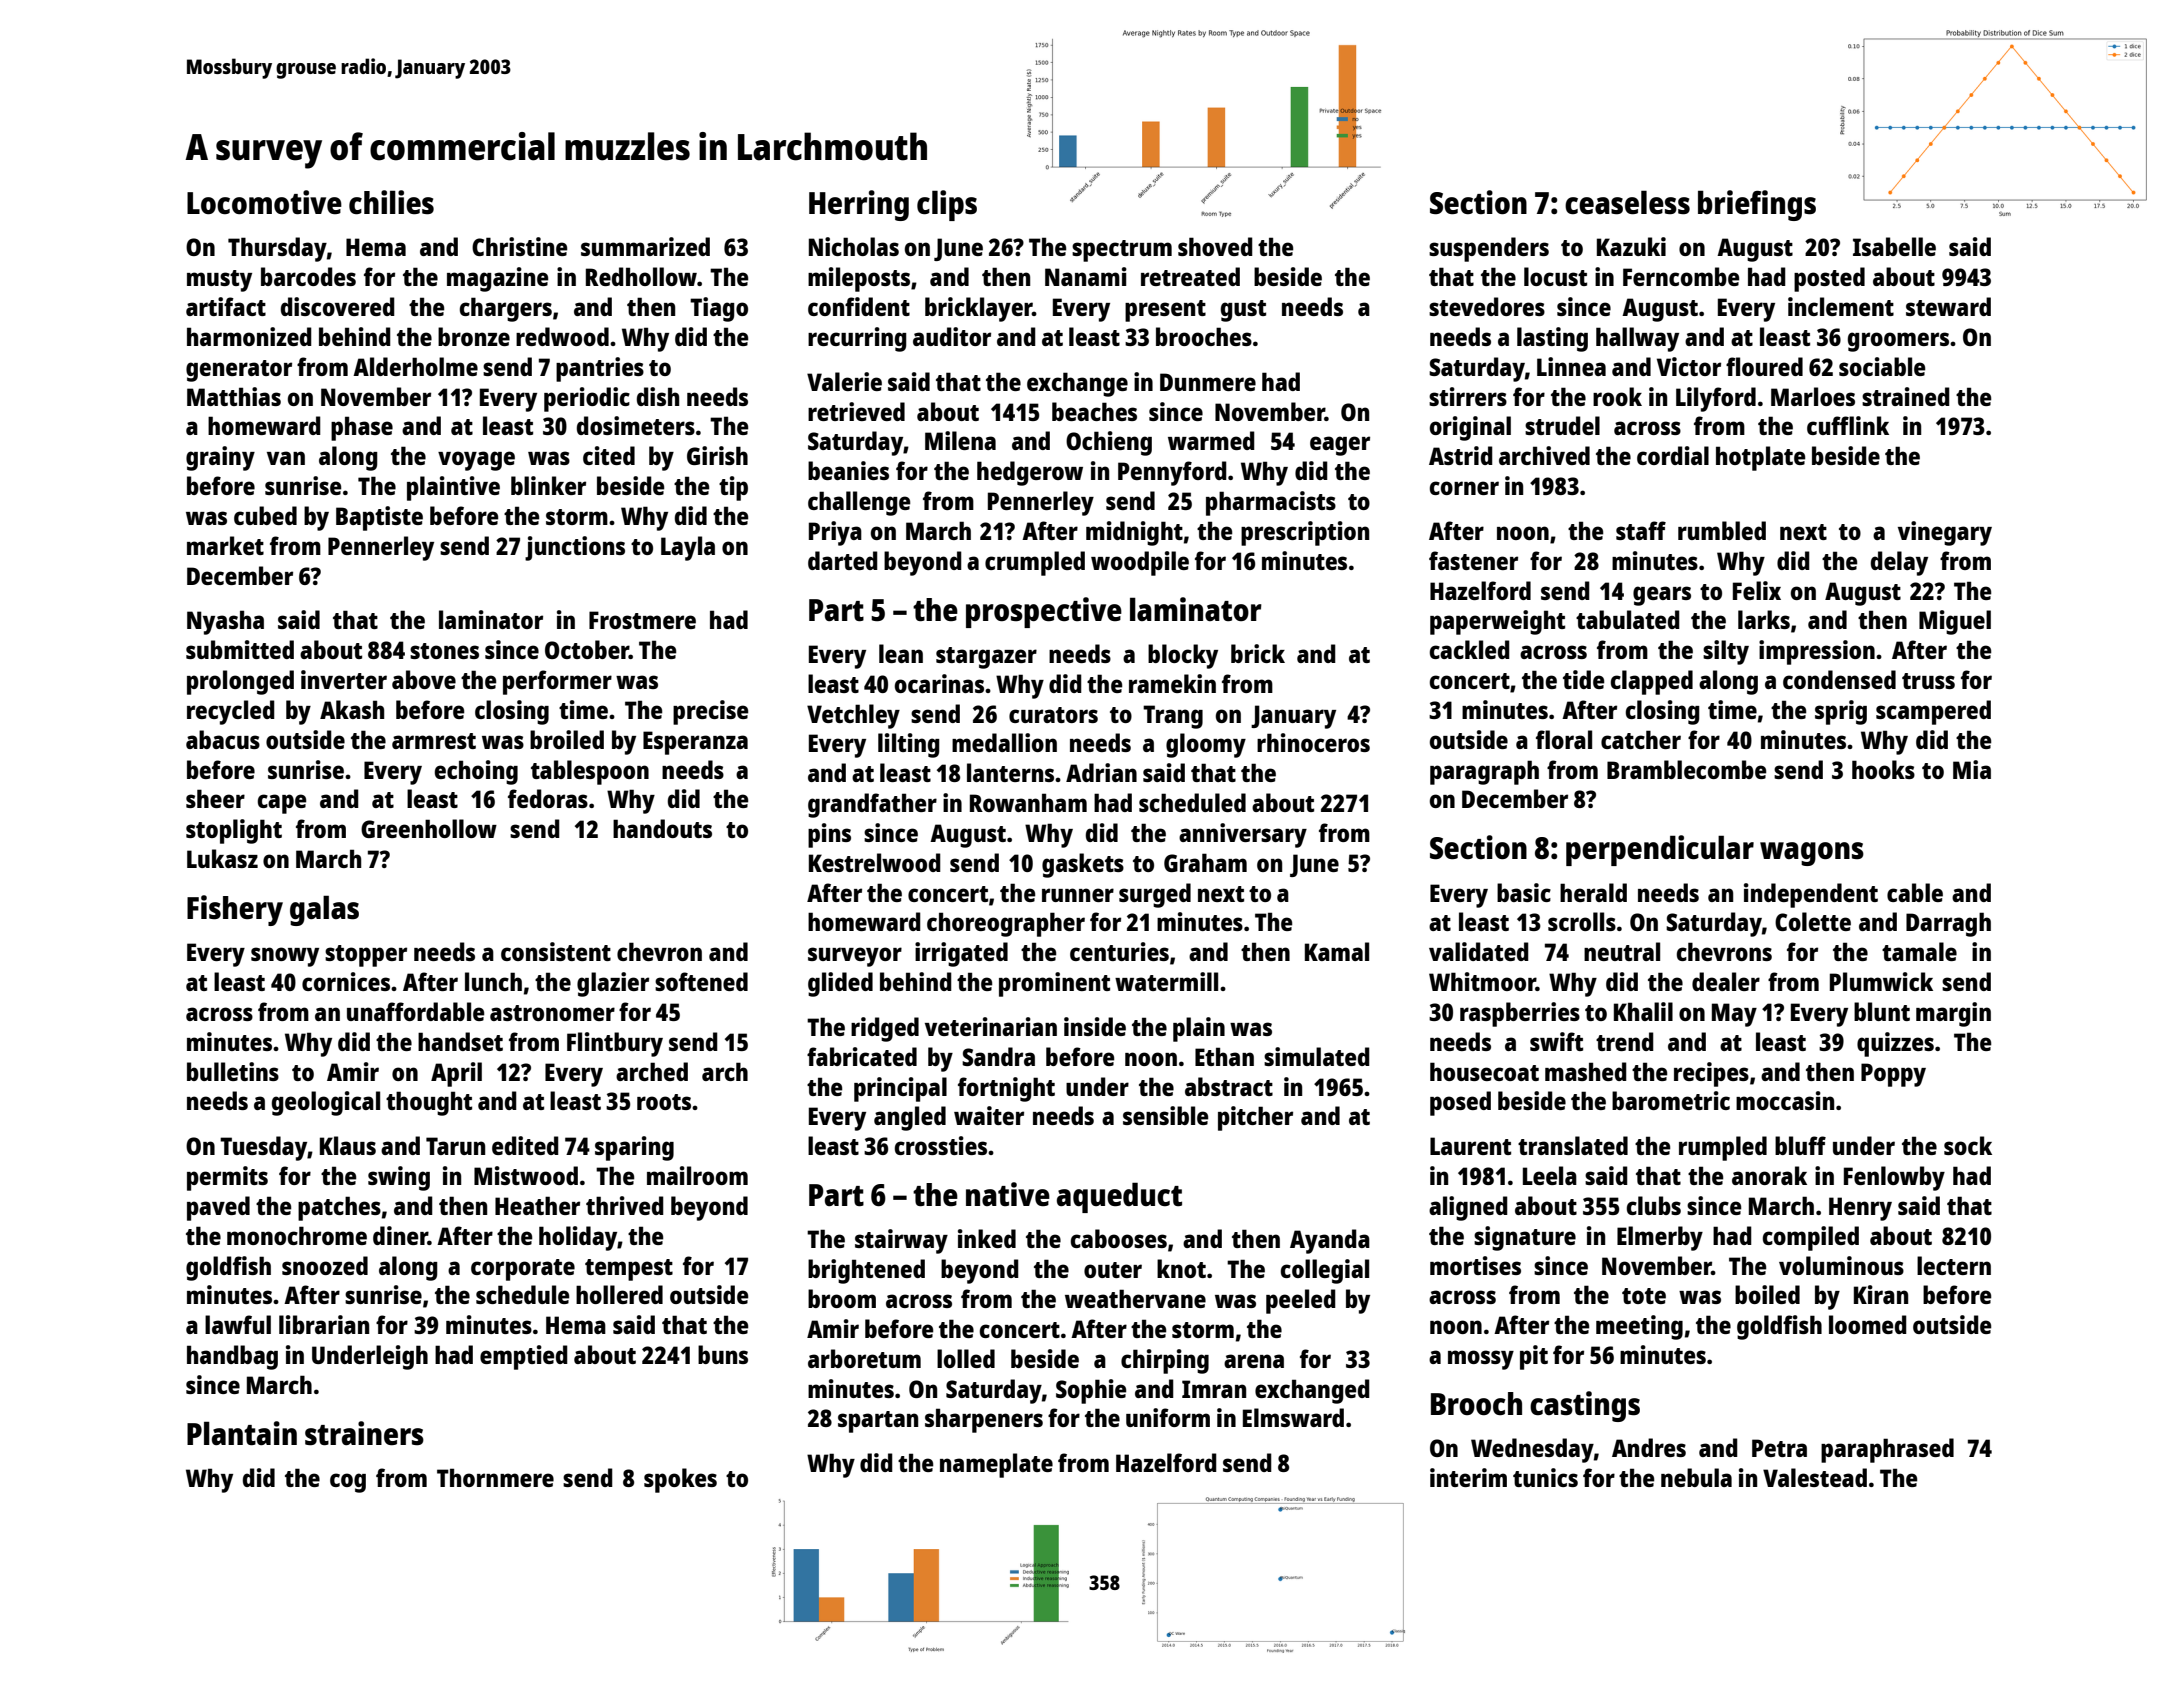 This image has height=1683, width=2178. What do you see at coordinates (1330, 1241) in the image?
I see `Ayanda` at bounding box center [1330, 1241].
